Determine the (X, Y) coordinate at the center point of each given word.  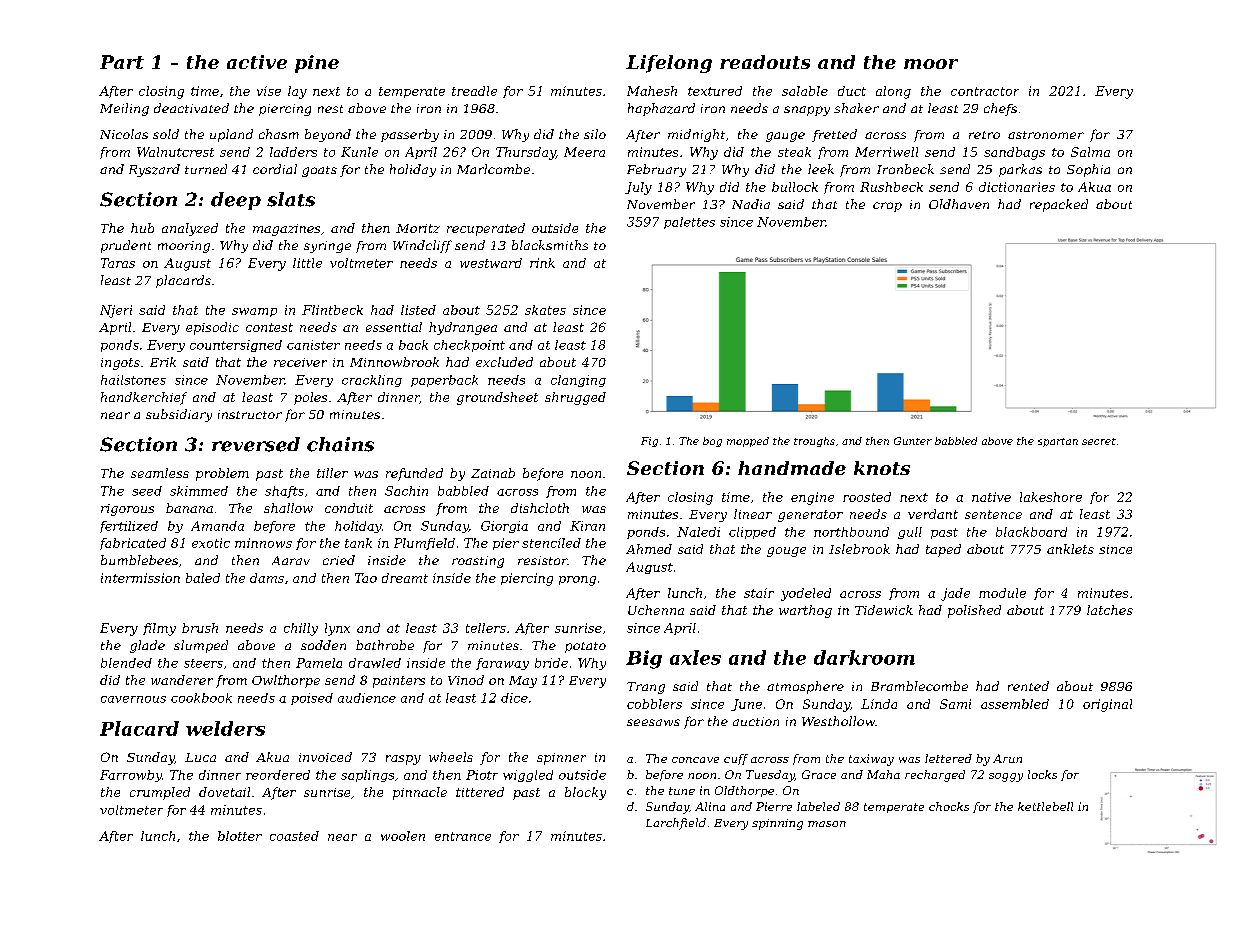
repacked (1059, 205)
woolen (403, 836)
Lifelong (669, 64)
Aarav (291, 560)
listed (418, 310)
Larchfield (676, 824)
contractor (985, 91)
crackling (372, 381)
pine (317, 64)
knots (882, 468)
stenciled (551, 543)
